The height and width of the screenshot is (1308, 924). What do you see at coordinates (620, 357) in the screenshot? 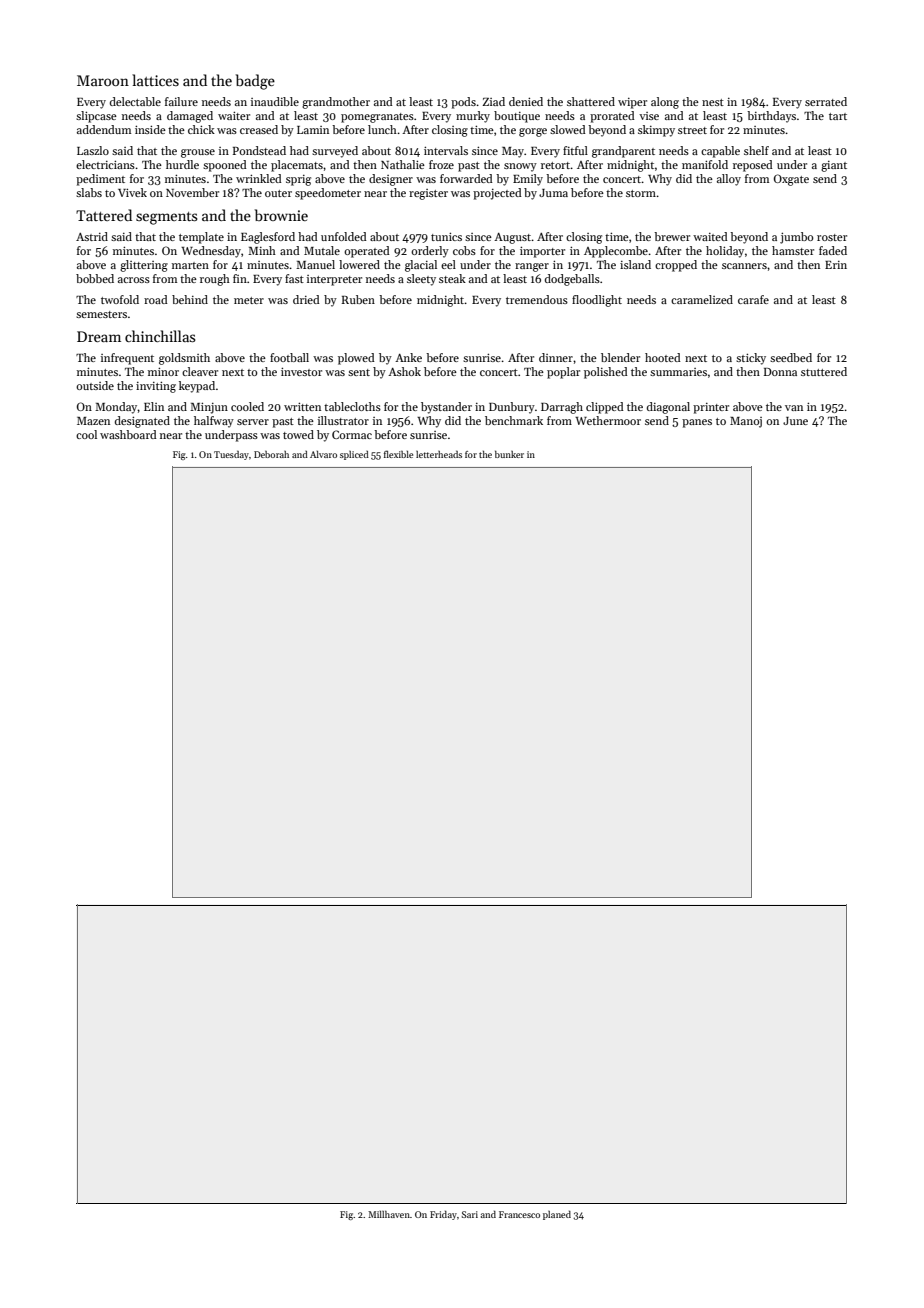
I see `blender` at bounding box center [620, 357].
